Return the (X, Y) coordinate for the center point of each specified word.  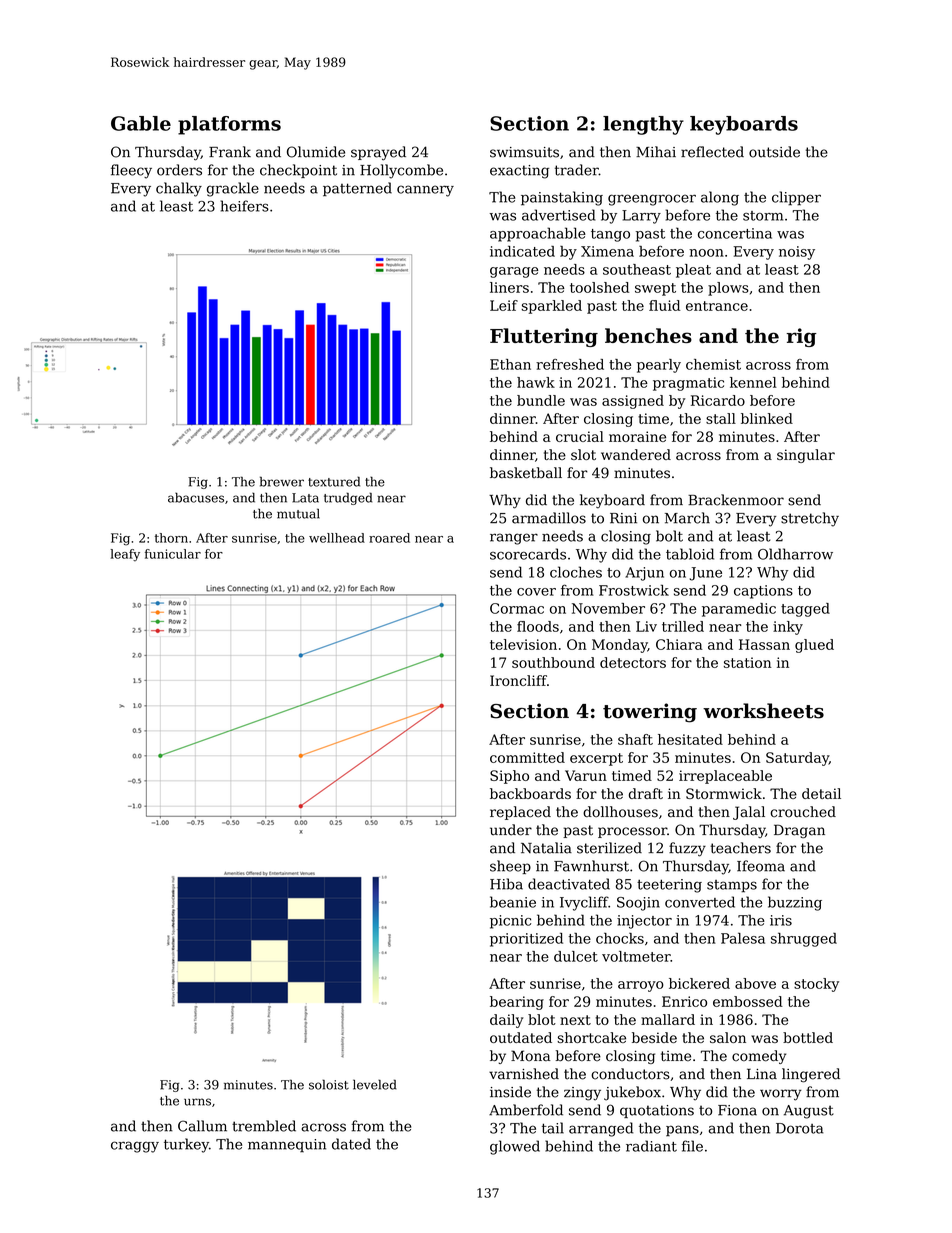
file (692, 1146)
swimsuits (524, 152)
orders (179, 170)
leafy (125, 555)
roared (389, 538)
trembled (264, 1126)
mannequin (287, 1145)
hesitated (690, 739)
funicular (173, 554)
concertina (735, 233)
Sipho (509, 777)
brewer (282, 481)
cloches (576, 572)
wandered (636, 454)
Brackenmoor (736, 500)
